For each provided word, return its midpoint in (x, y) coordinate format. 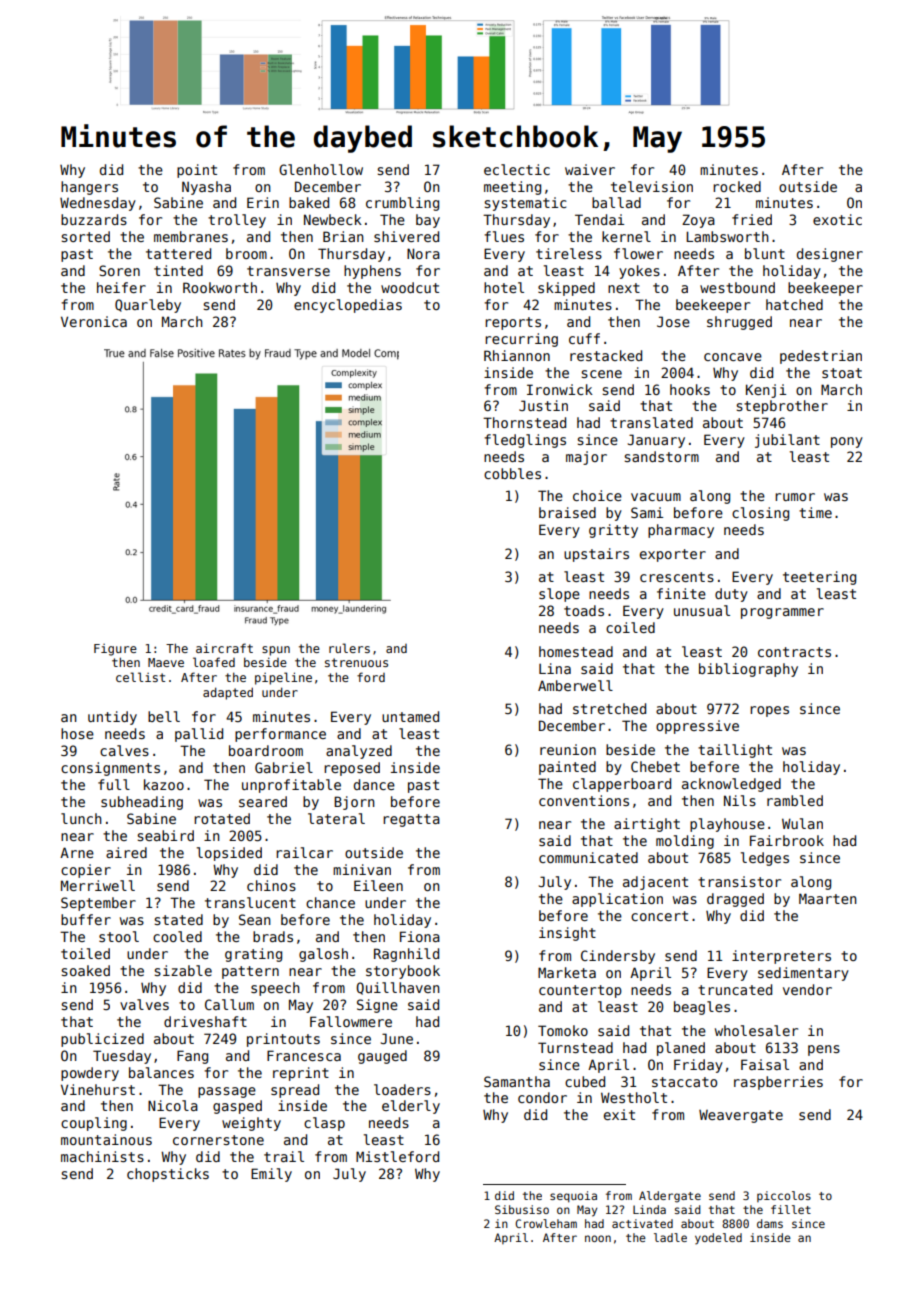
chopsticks (168, 1175)
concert (659, 916)
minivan (362, 869)
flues (504, 236)
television (652, 186)
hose (77, 733)
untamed (410, 716)
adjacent (655, 883)
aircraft (224, 648)
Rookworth (220, 287)
